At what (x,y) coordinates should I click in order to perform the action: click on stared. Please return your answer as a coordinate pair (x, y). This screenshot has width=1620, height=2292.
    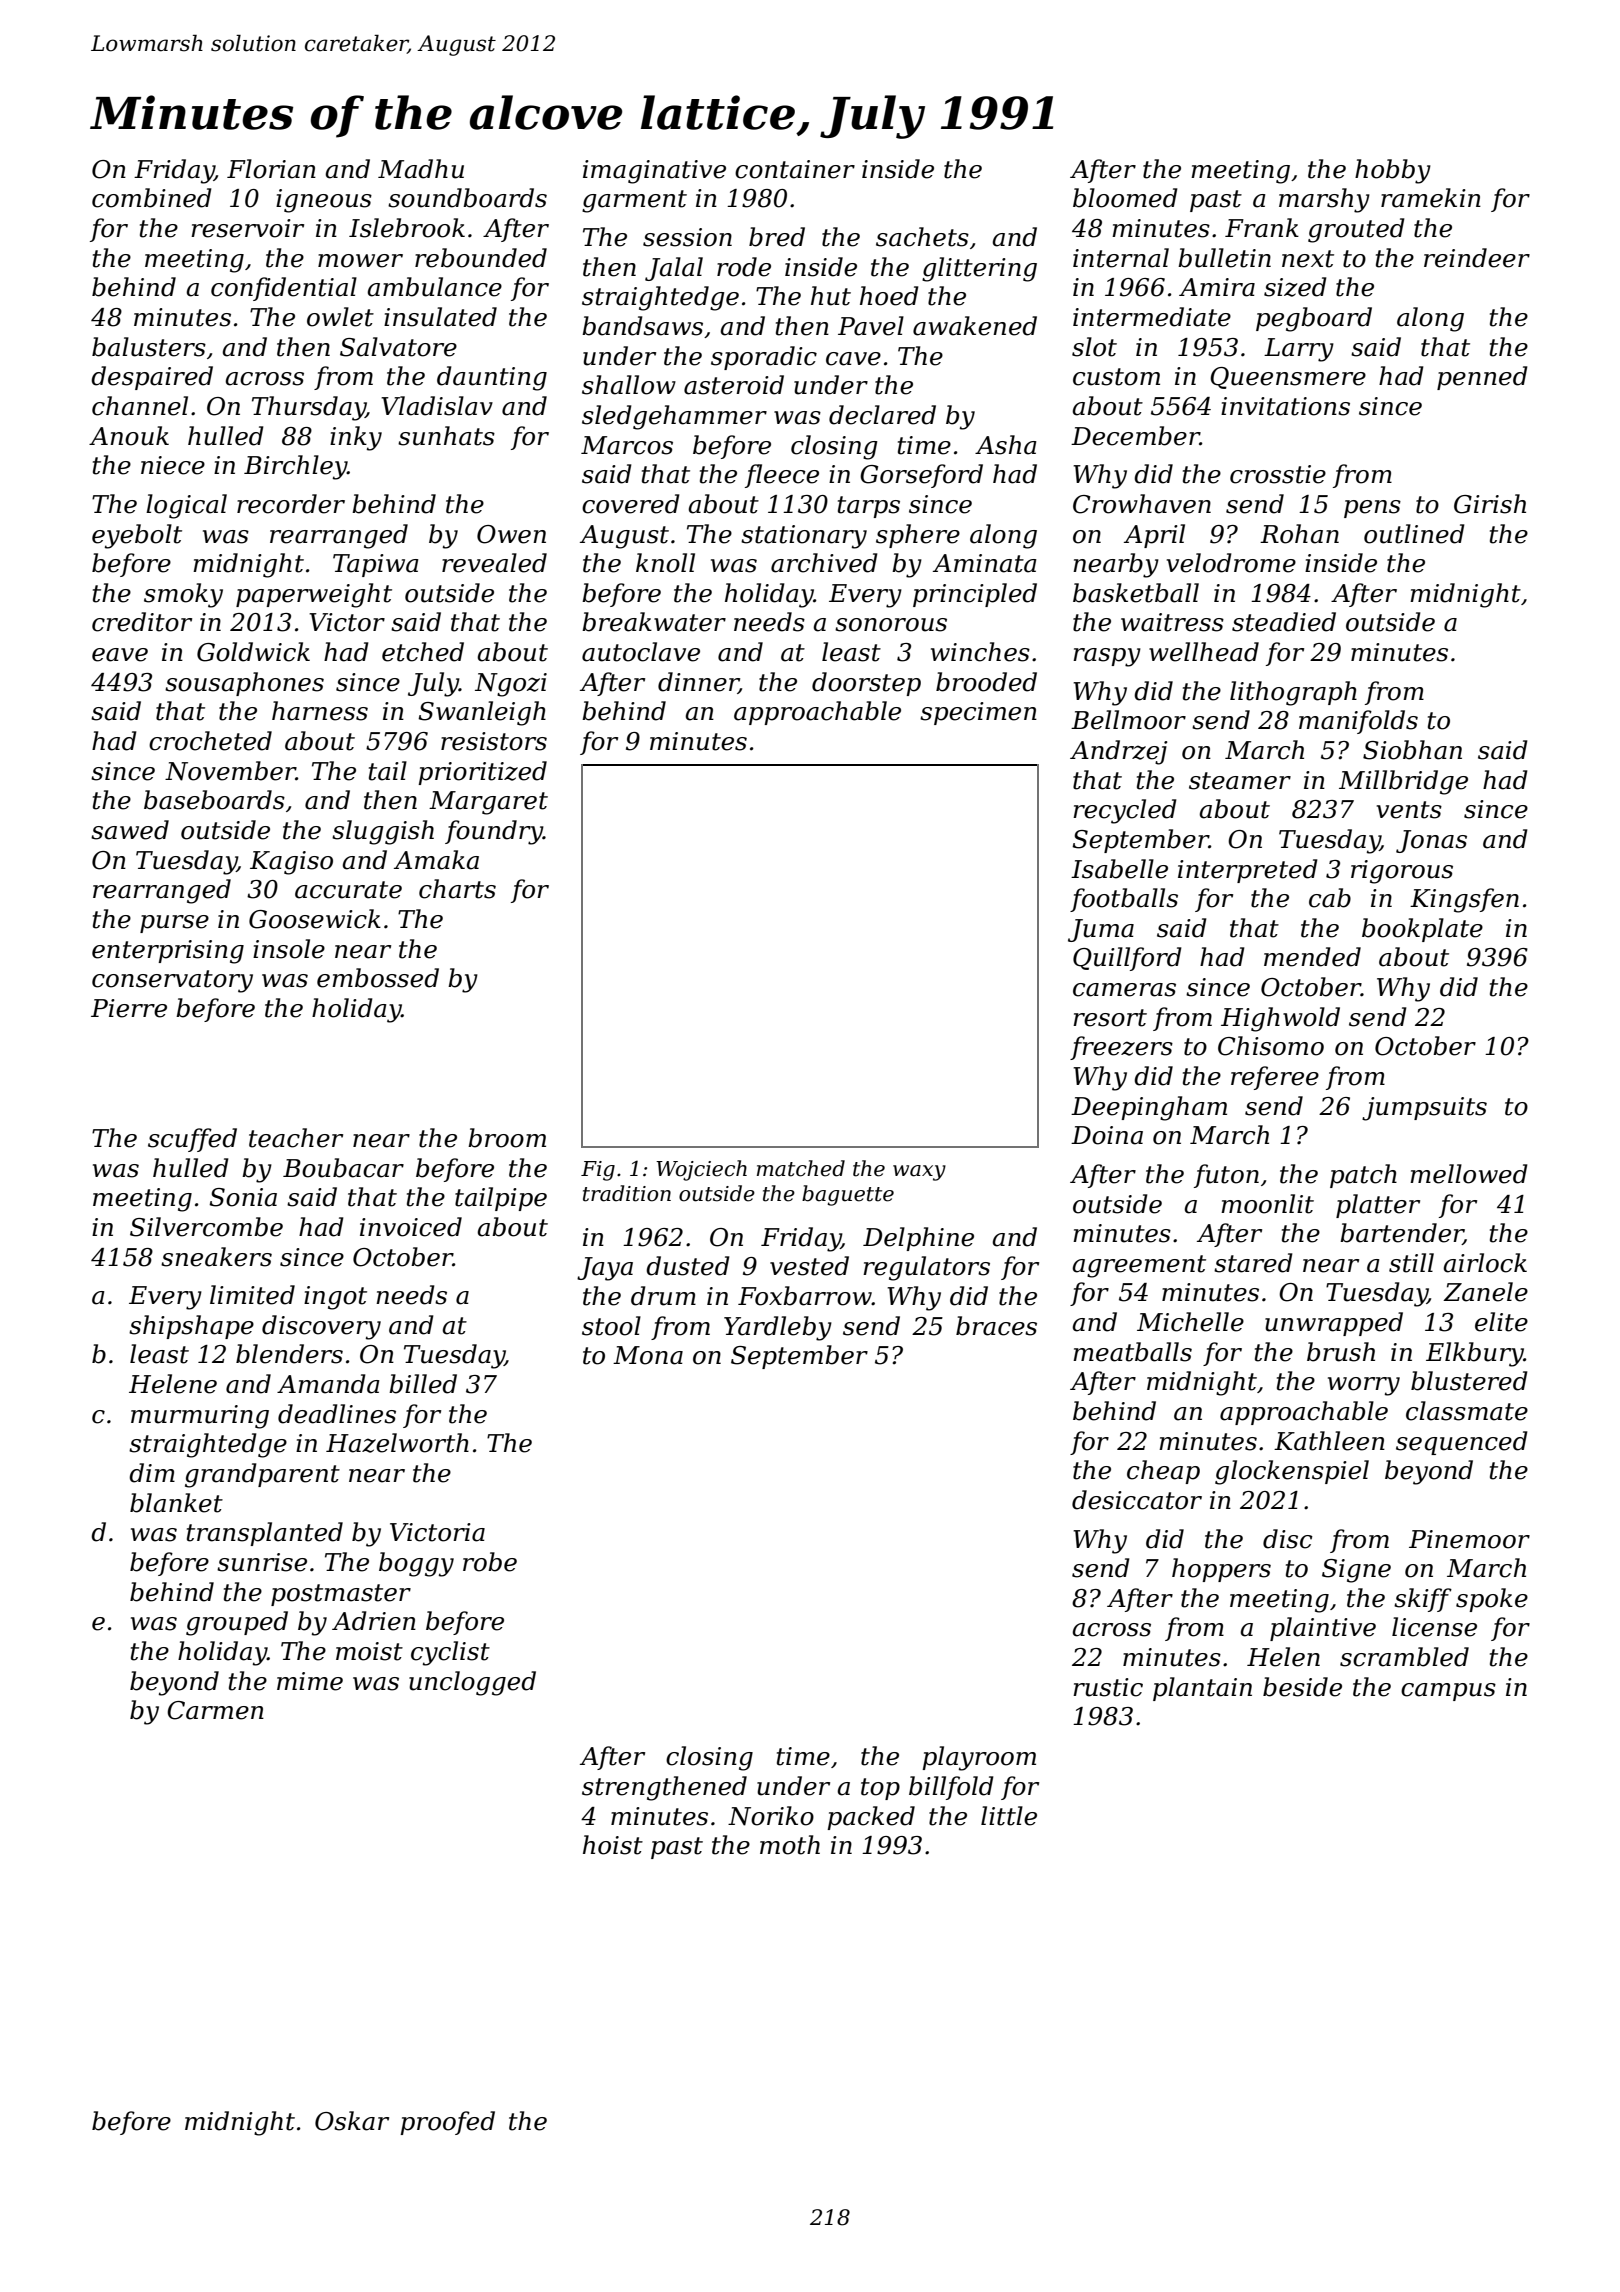
    Looking at the image, I should click on (1253, 1263).
